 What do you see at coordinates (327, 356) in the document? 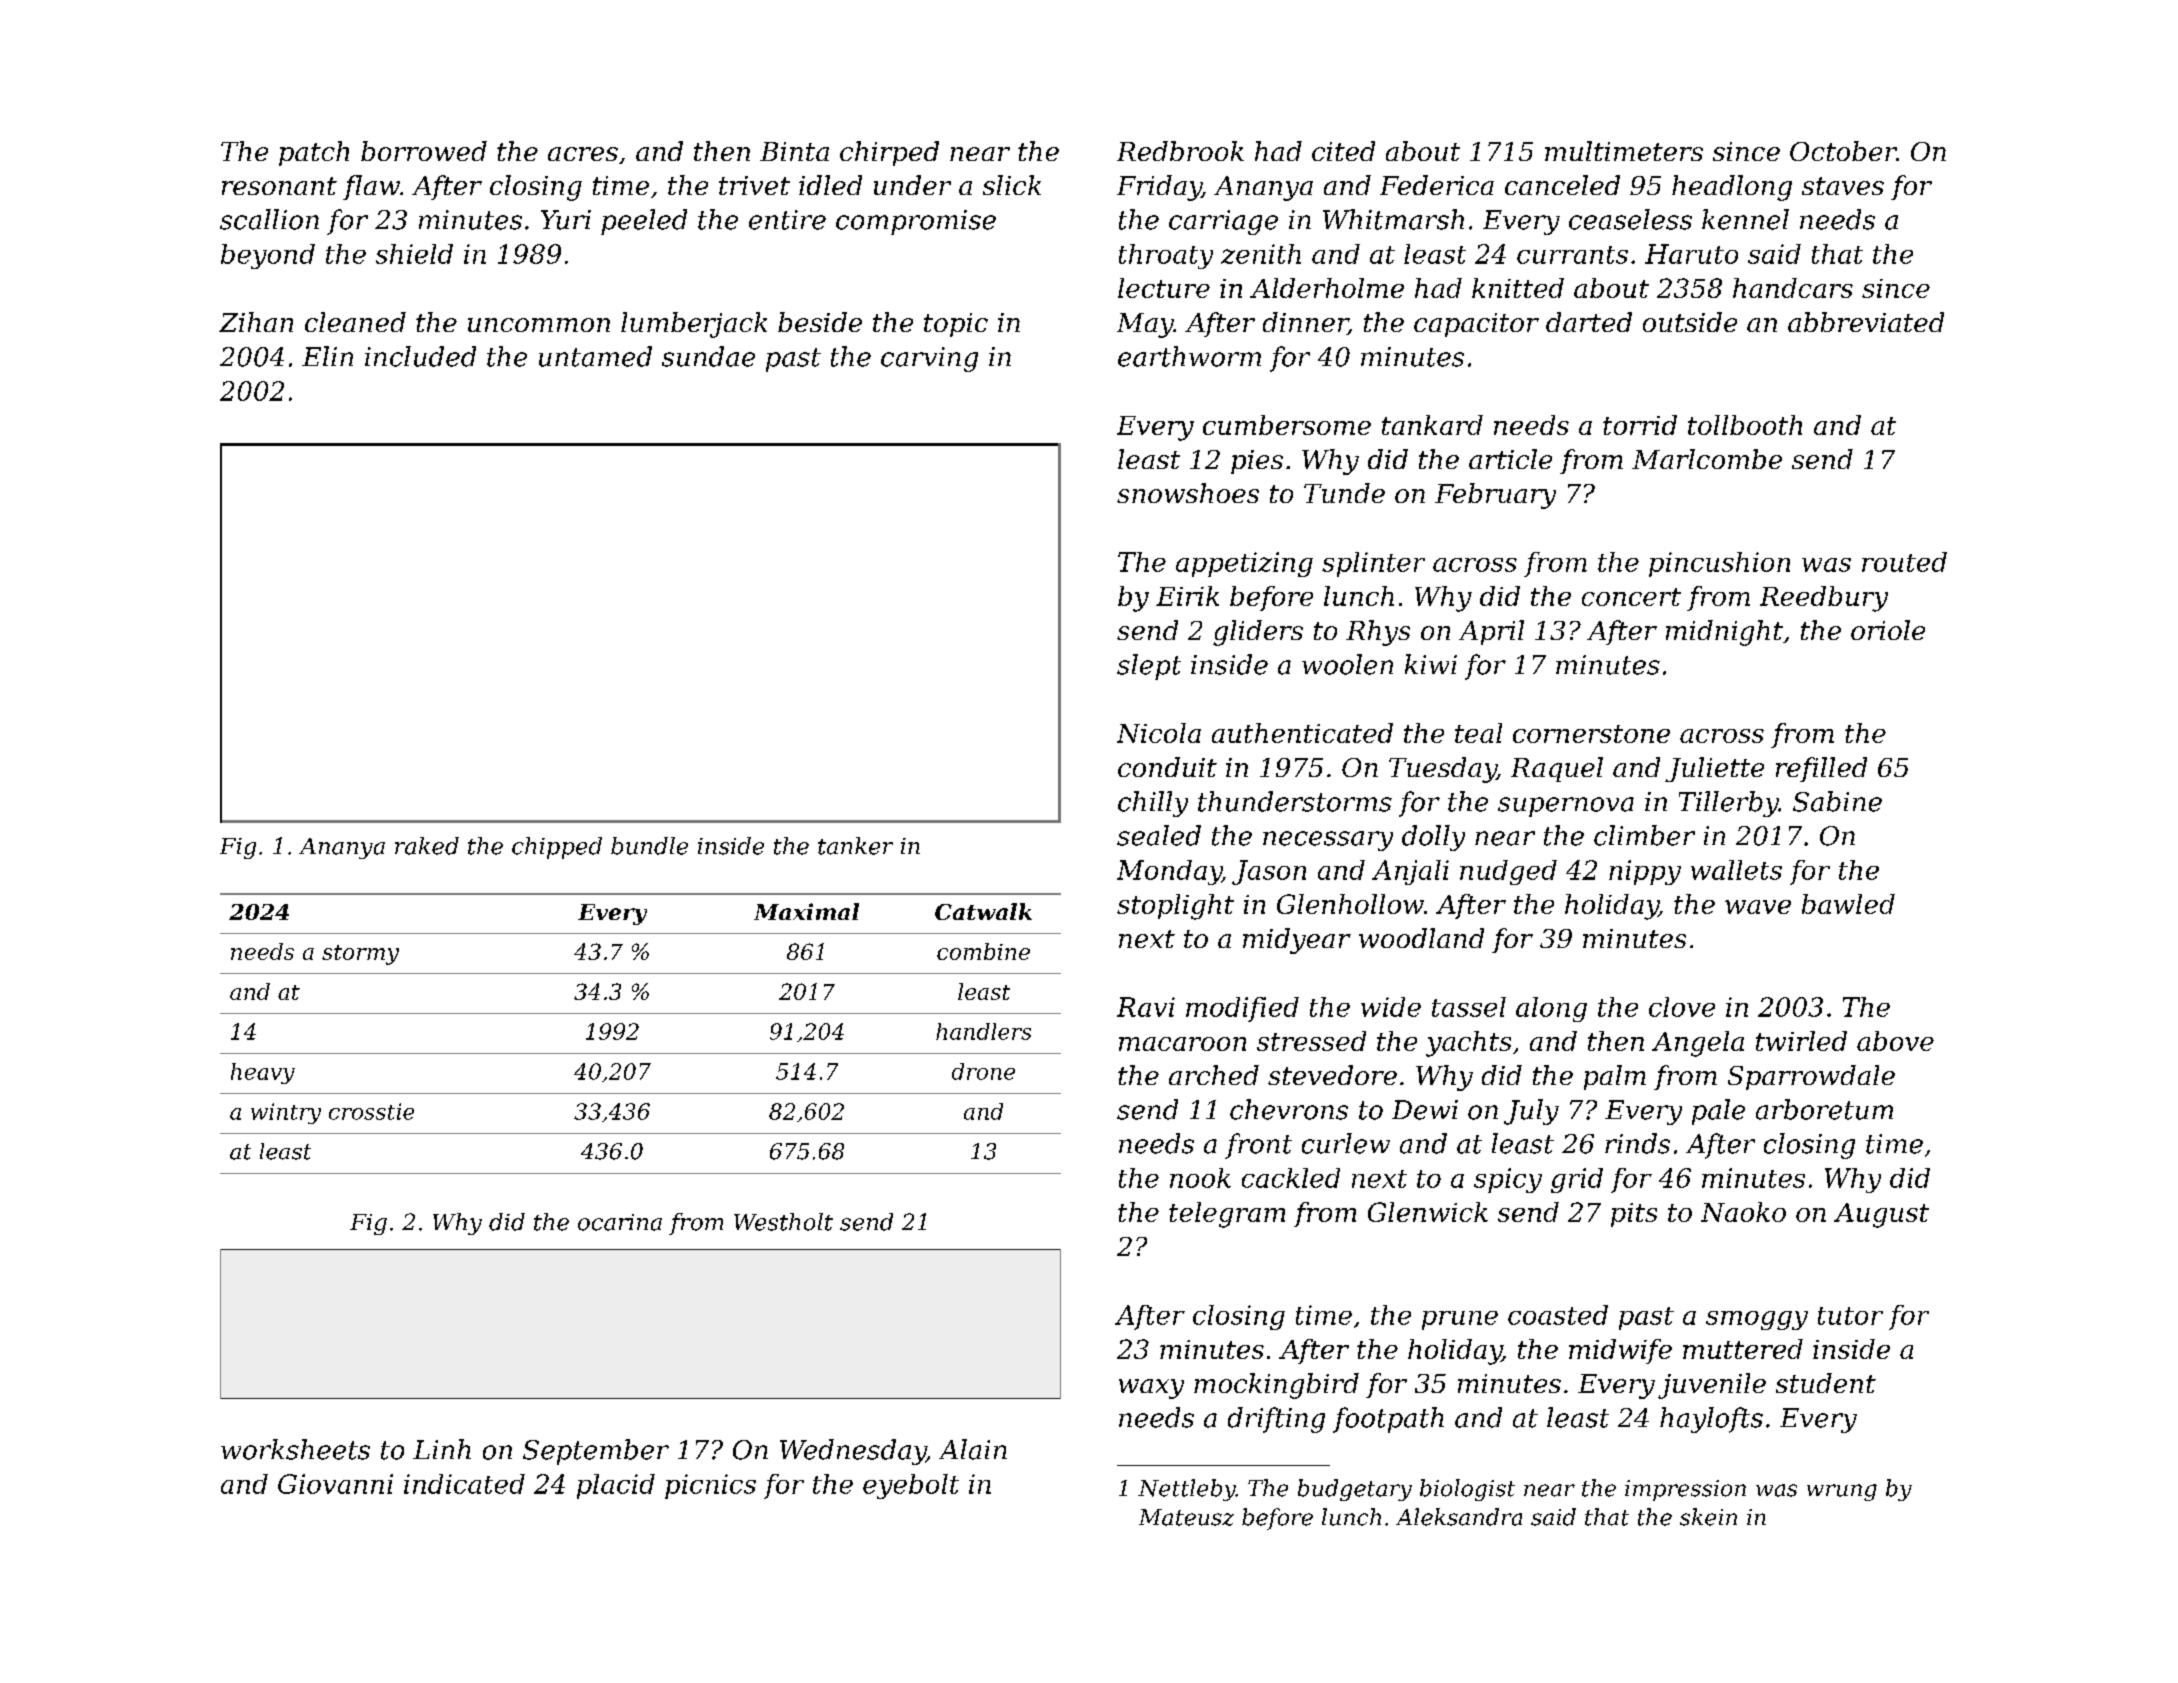
I see `Elin` at bounding box center [327, 356].
